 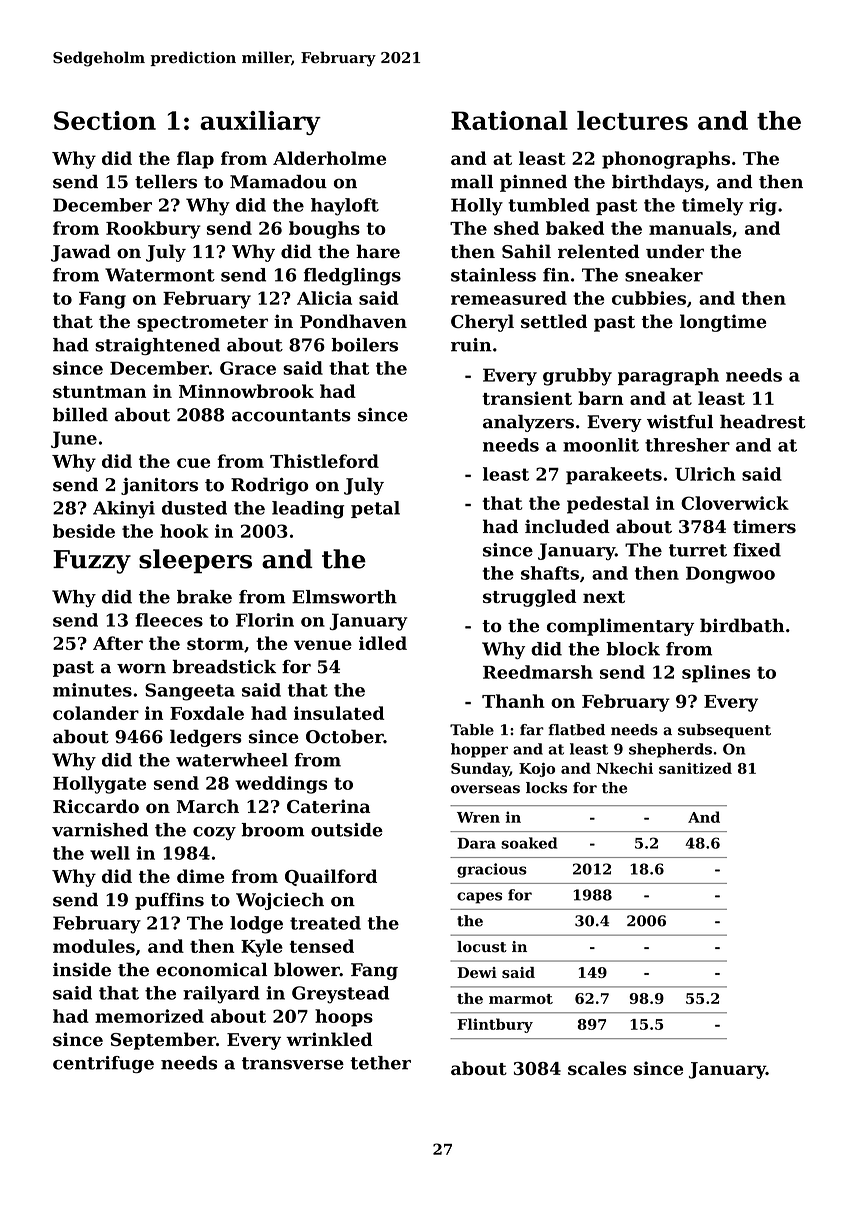 What do you see at coordinates (712, 207) in the page?
I see `timely` at bounding box center [712, 207].
